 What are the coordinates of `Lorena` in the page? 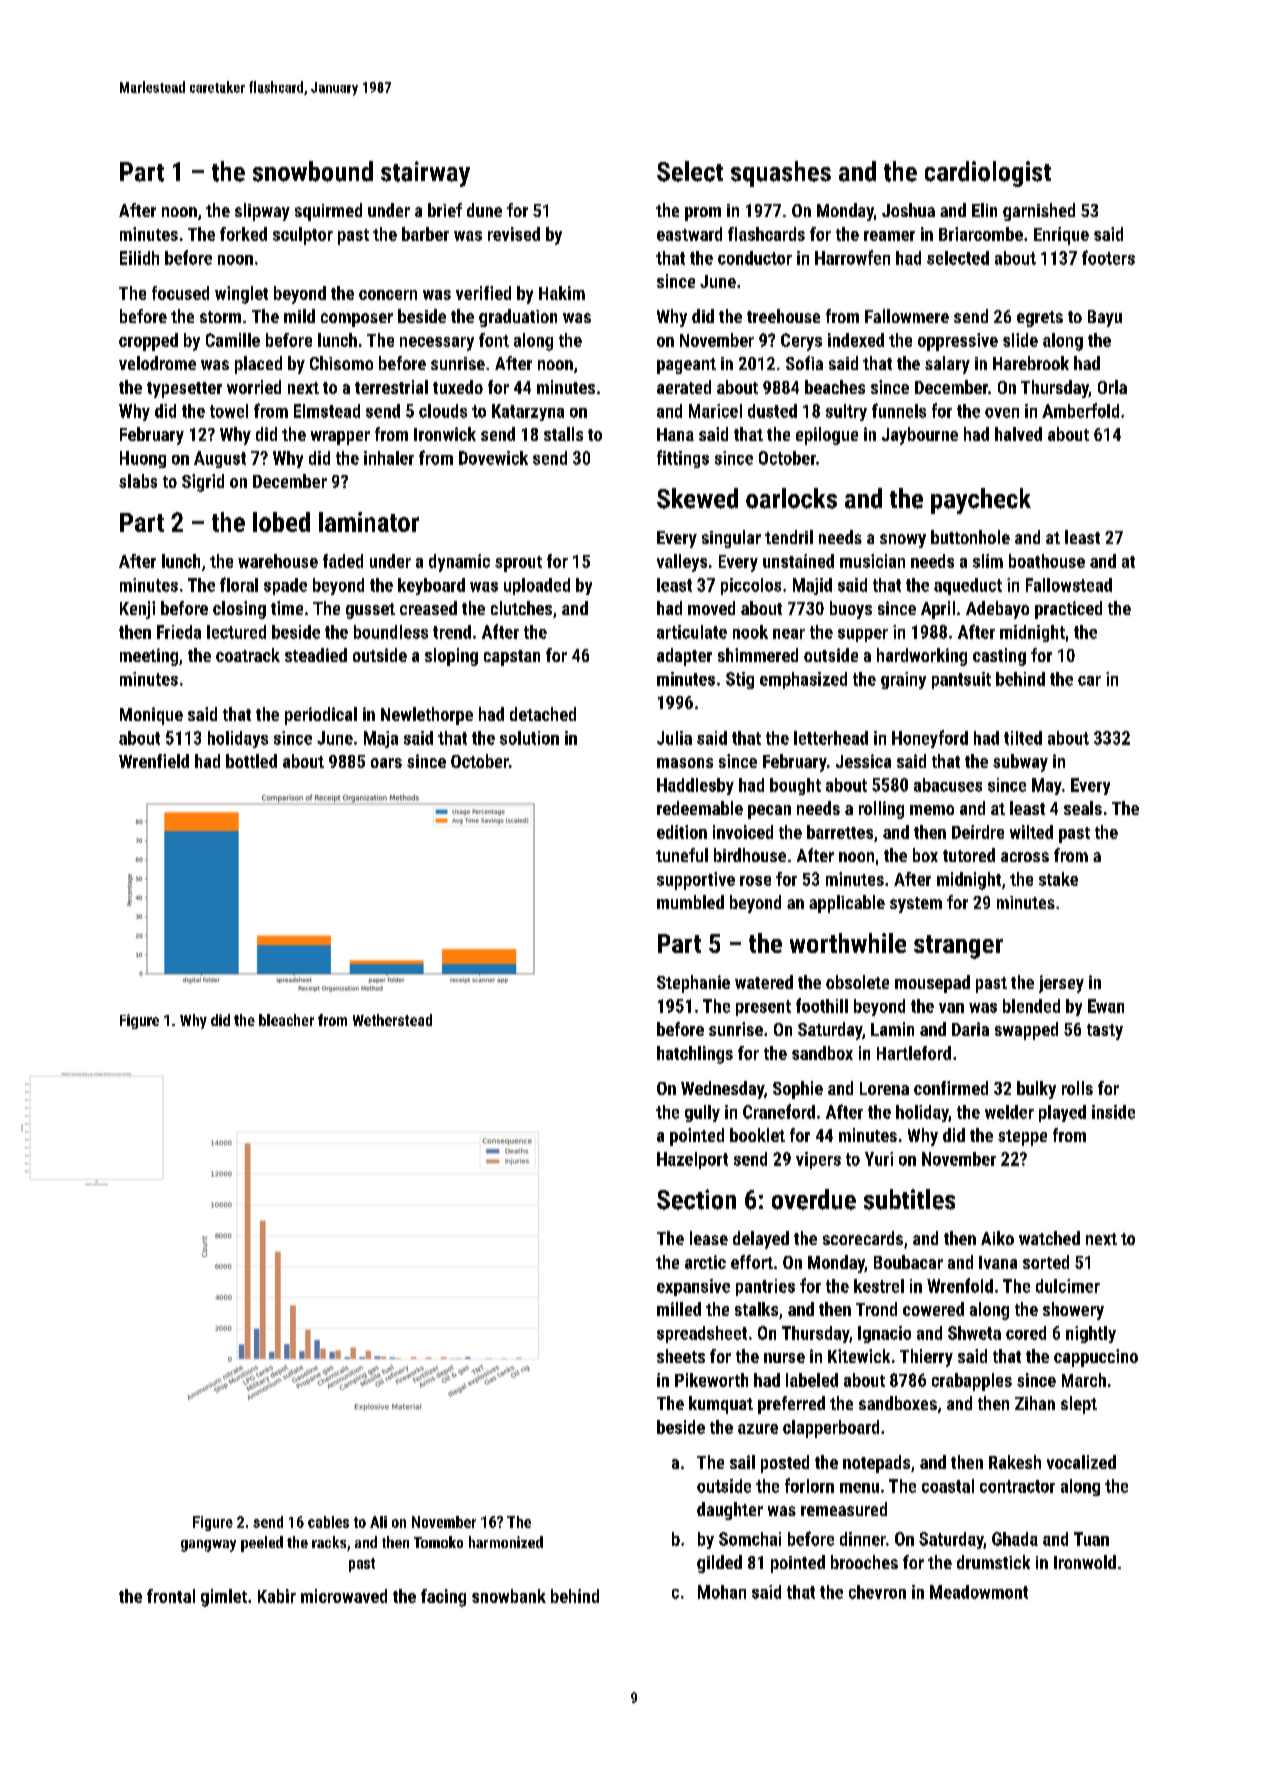 It's located at (884, 1088).
